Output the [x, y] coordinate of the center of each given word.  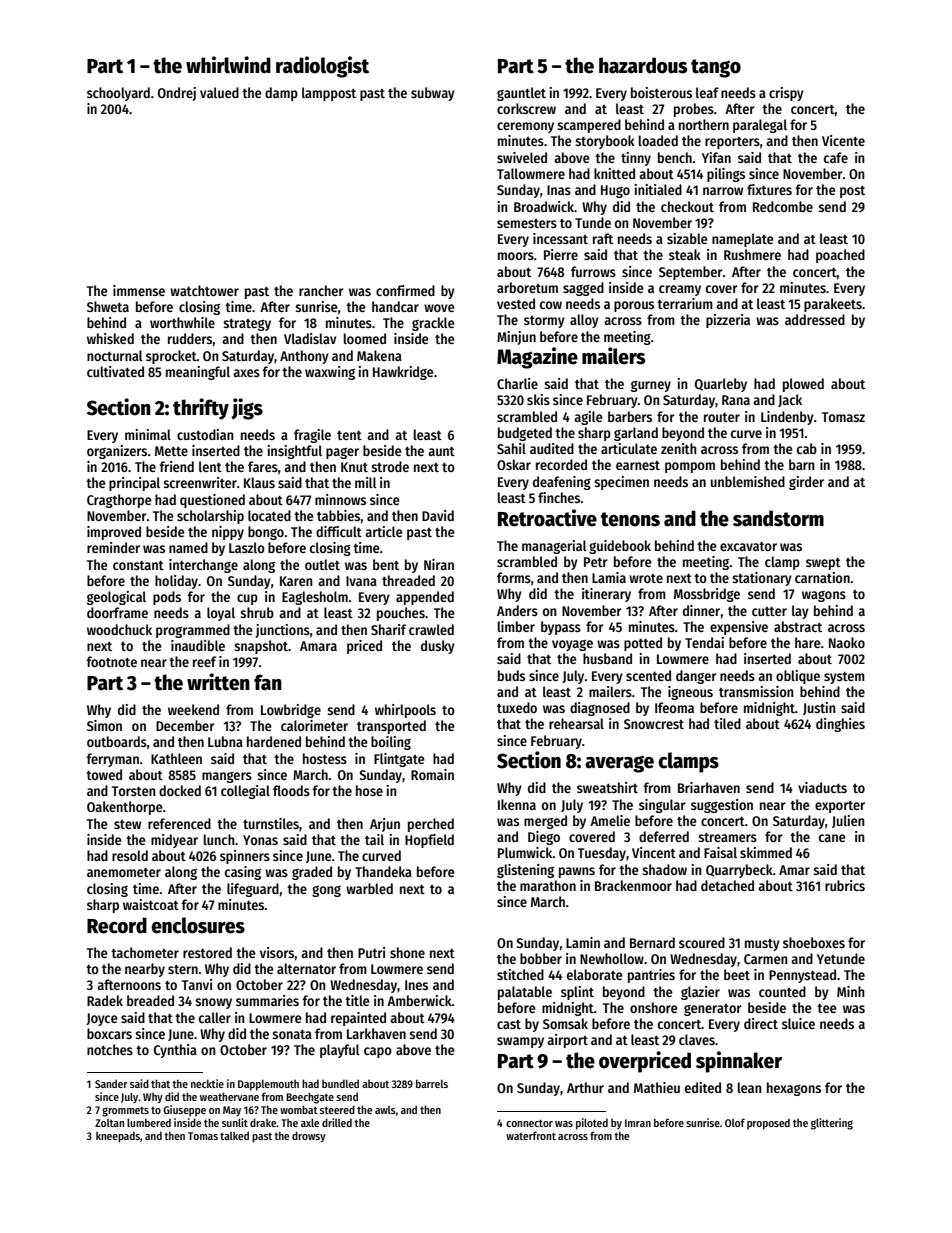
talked [234, 1135]
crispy [786, 94]
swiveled [522, 157]
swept [823, 564]
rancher [321, 290]
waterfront [531, 1135]
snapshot [261, 647]
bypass [561, 628]
